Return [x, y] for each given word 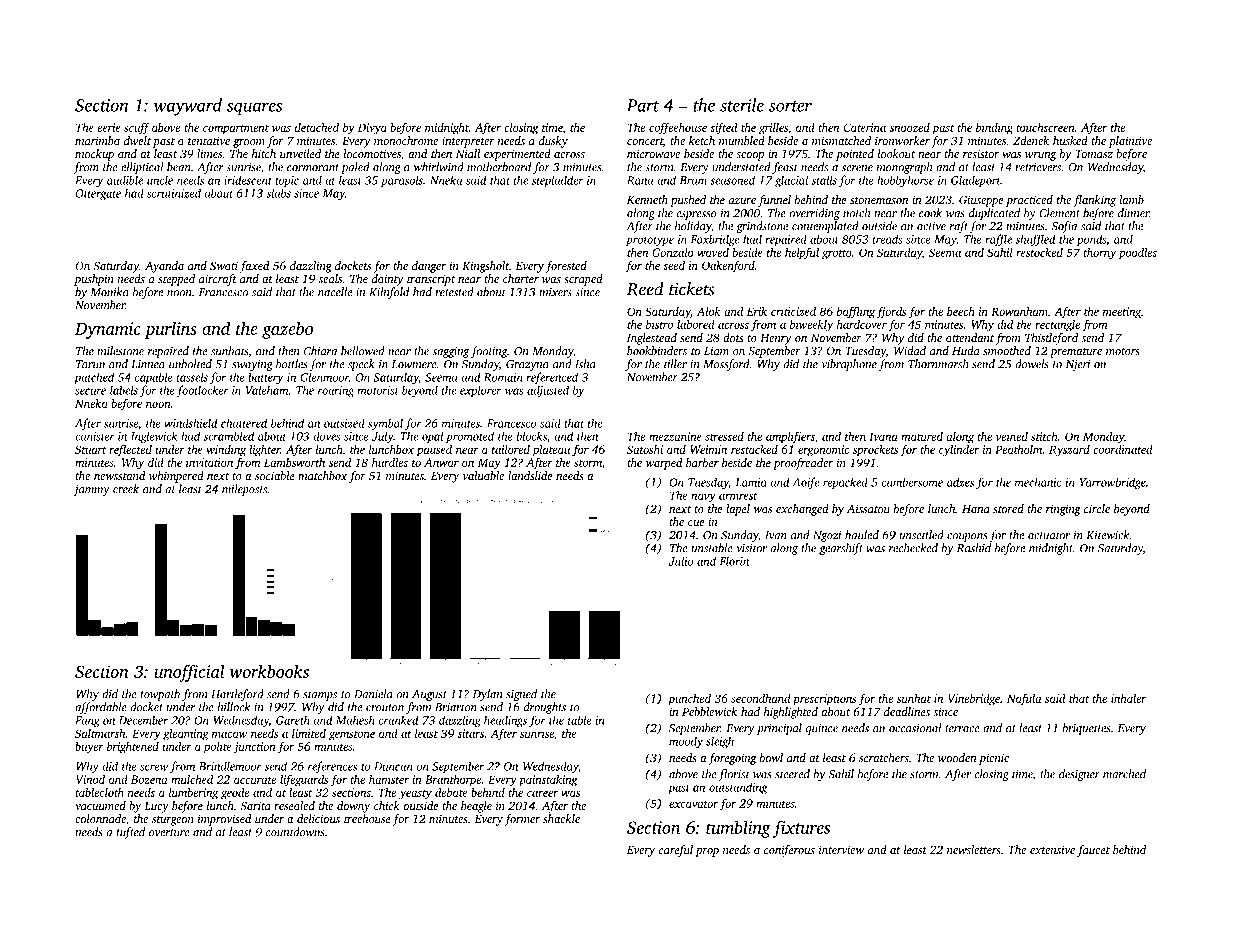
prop [707, 852]
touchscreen [1045, 127]
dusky [553, 142]
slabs [278, 193]
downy [353, 807]
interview [841, 849]
